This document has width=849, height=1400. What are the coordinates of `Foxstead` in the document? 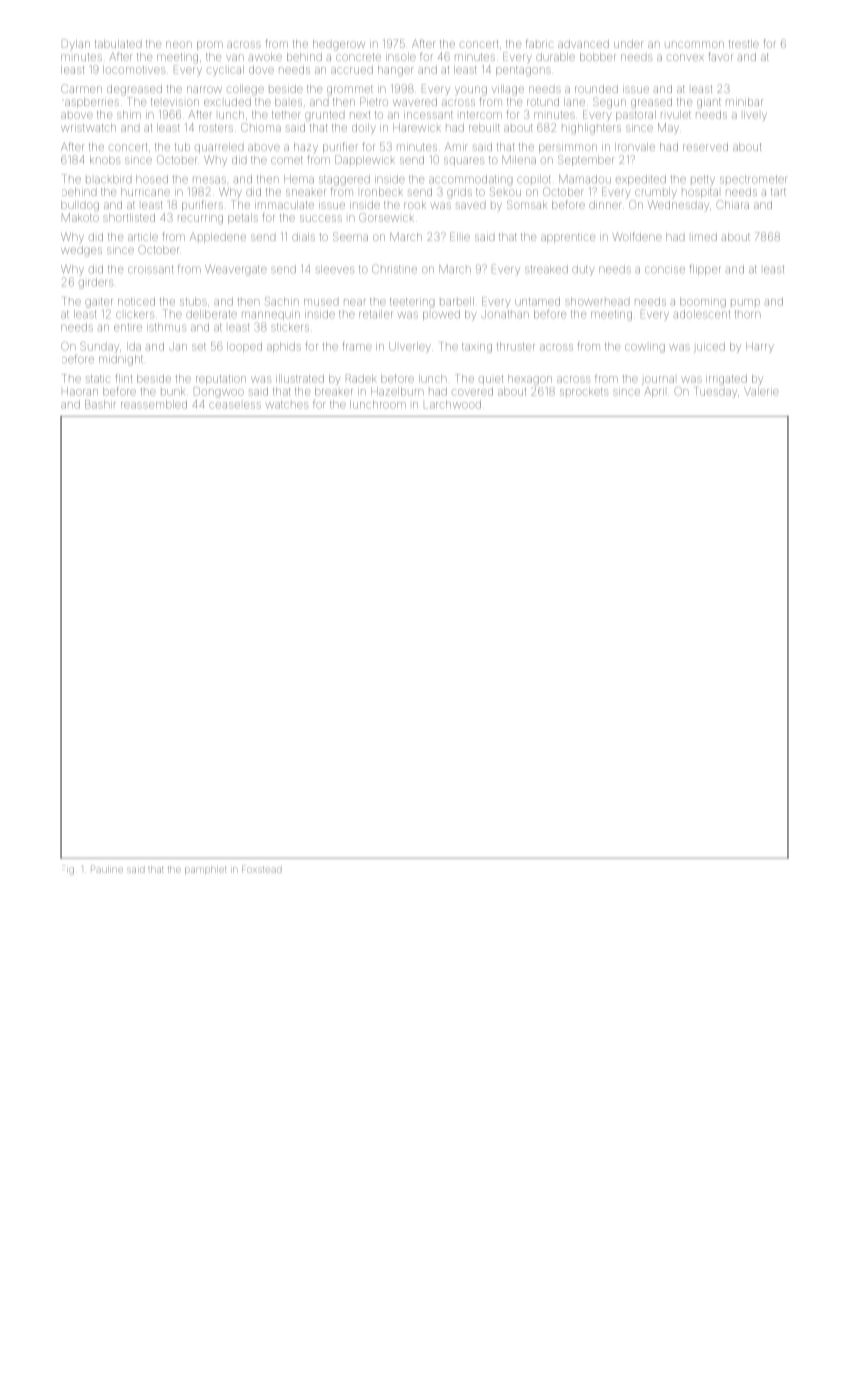 It's located at (261, 869).
